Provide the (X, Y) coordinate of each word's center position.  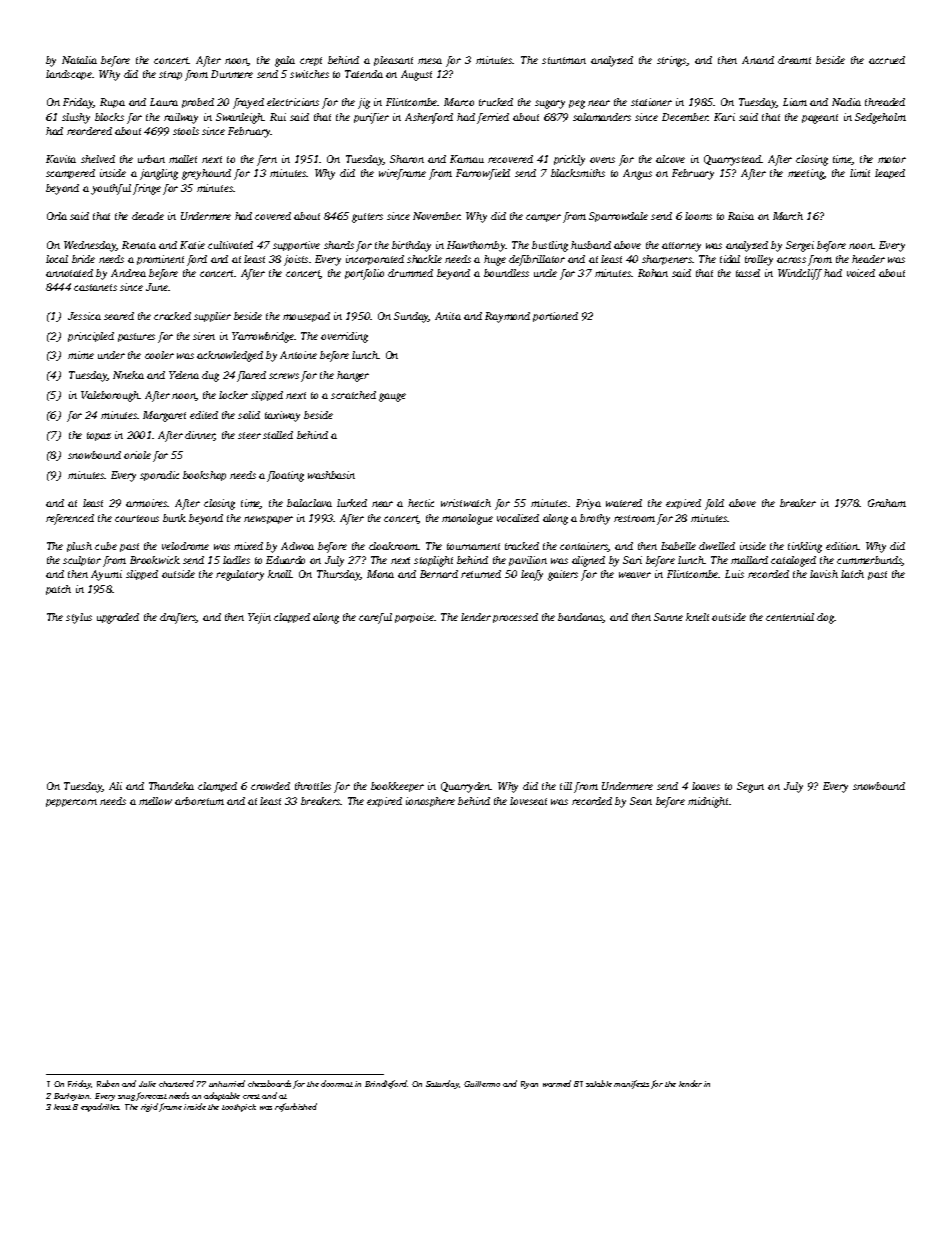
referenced (70, 519)
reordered (89, 131)
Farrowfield (483, 174)
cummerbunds (869, 561)
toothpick (239, 1108)
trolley (759, 260)
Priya (588, 504)
